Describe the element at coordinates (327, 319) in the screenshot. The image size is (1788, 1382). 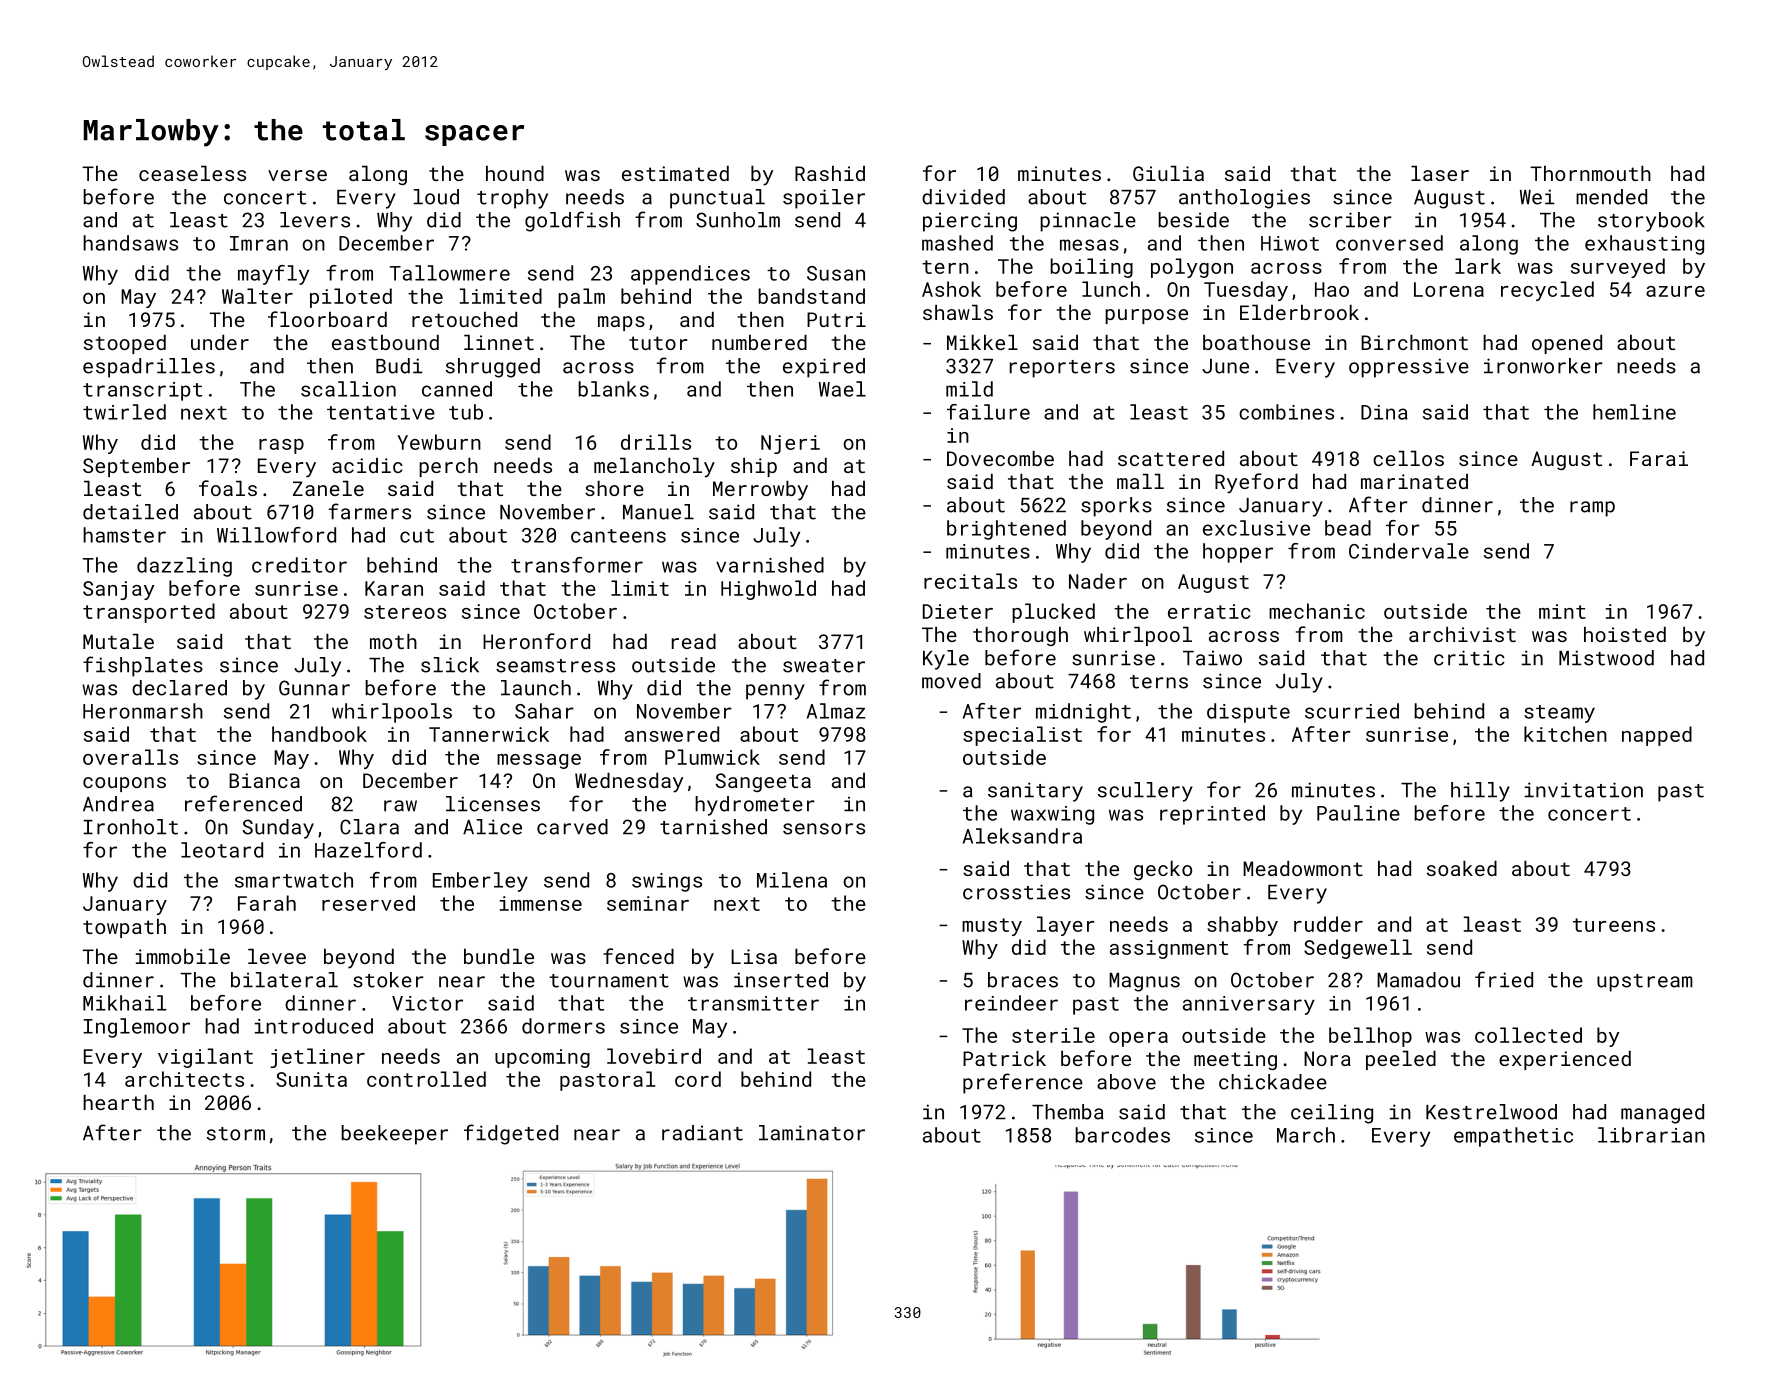
I see `floorboard` at that location.
